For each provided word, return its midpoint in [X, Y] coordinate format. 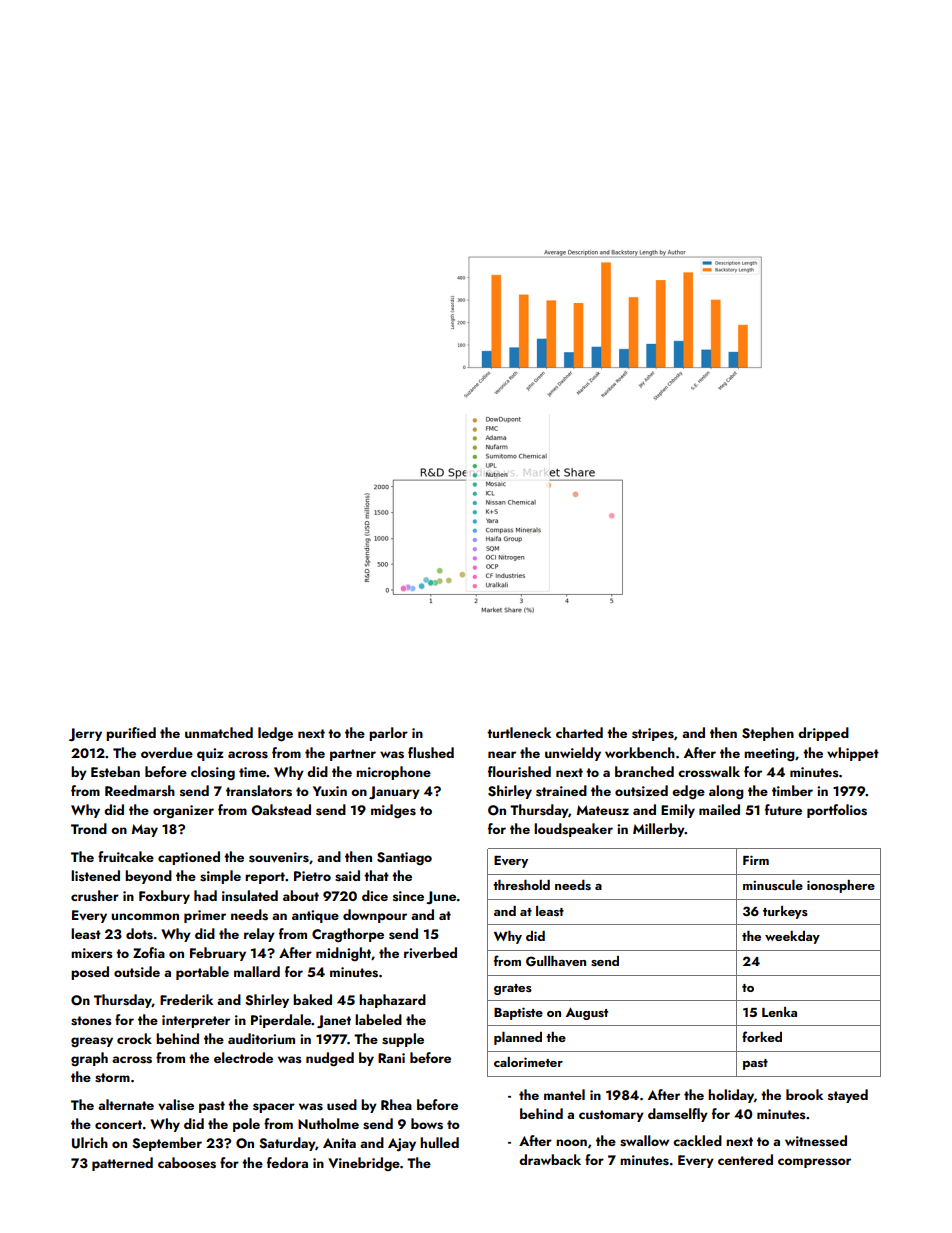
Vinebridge [364, 1164]
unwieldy [573, 754]
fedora [287, 1162]
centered [745, 1159]
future [783, 809]
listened [95, 876]
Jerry [85, 734]
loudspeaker [573, 830]
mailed [719, 809]
